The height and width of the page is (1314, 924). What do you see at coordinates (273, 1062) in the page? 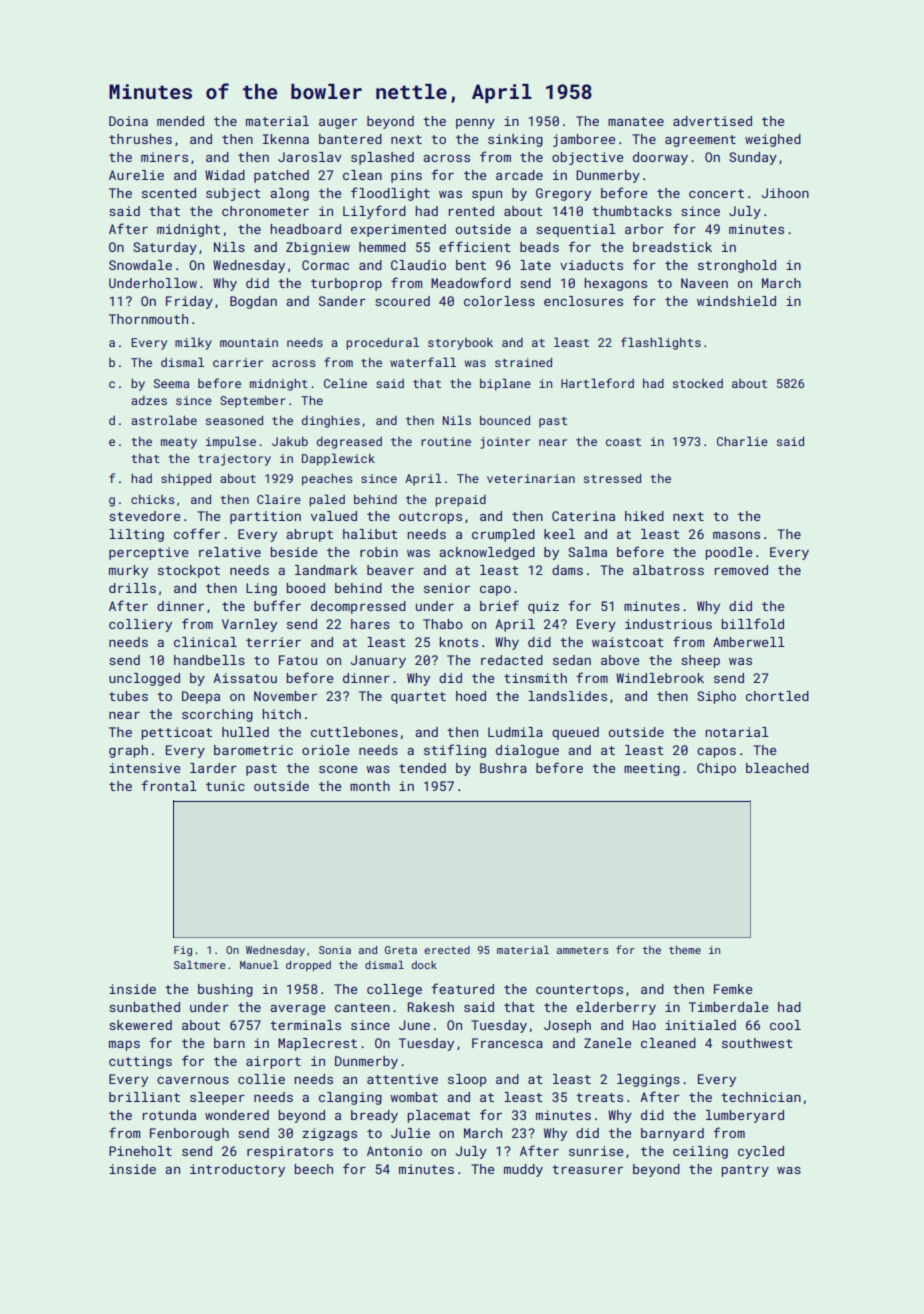
I see `airport` at bounding box center [273, 1062].
